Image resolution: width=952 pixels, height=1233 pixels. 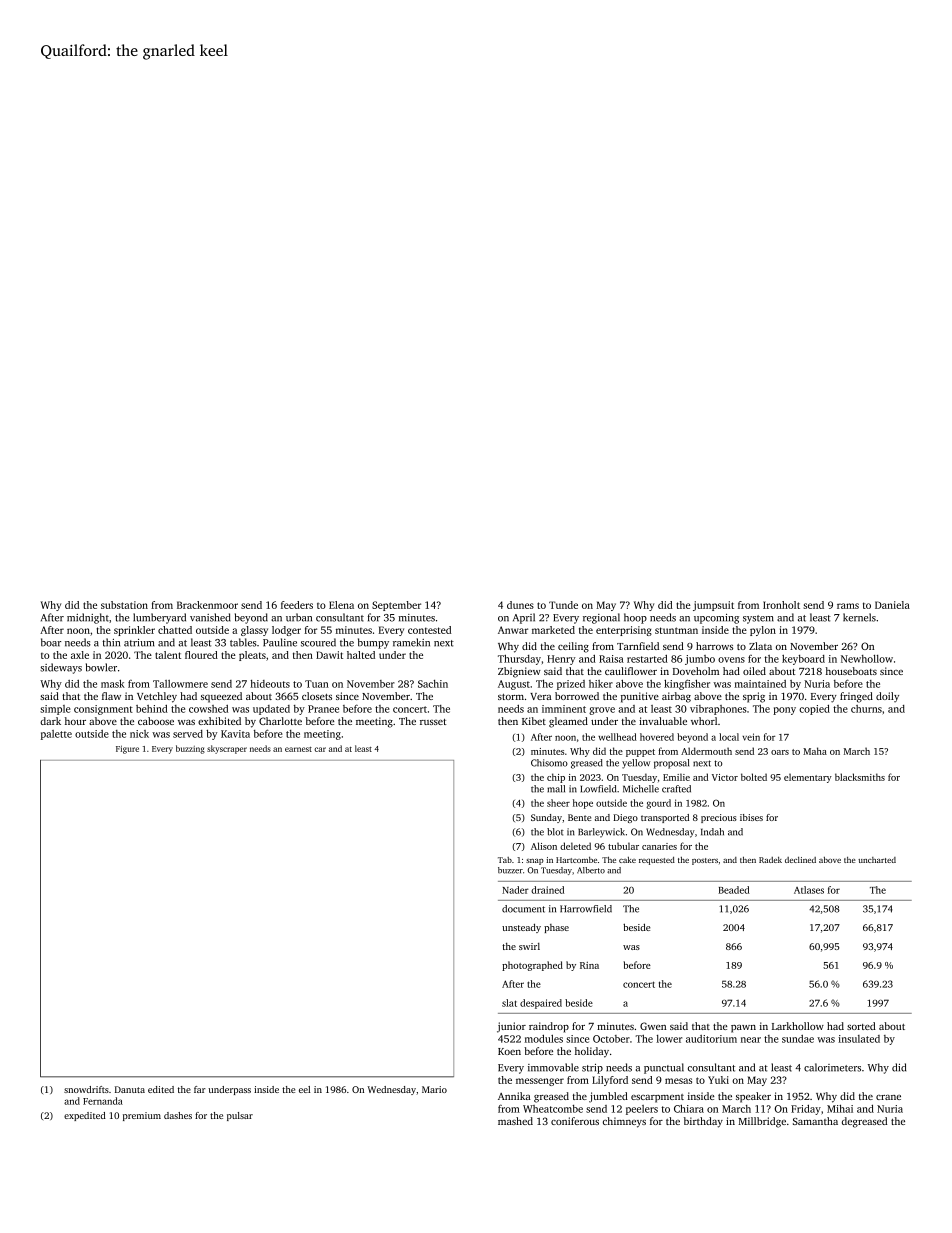 What do you see at coordinates (529, 946) in the screenshot?
I see `swirl` at bounding box center [529, 946].
